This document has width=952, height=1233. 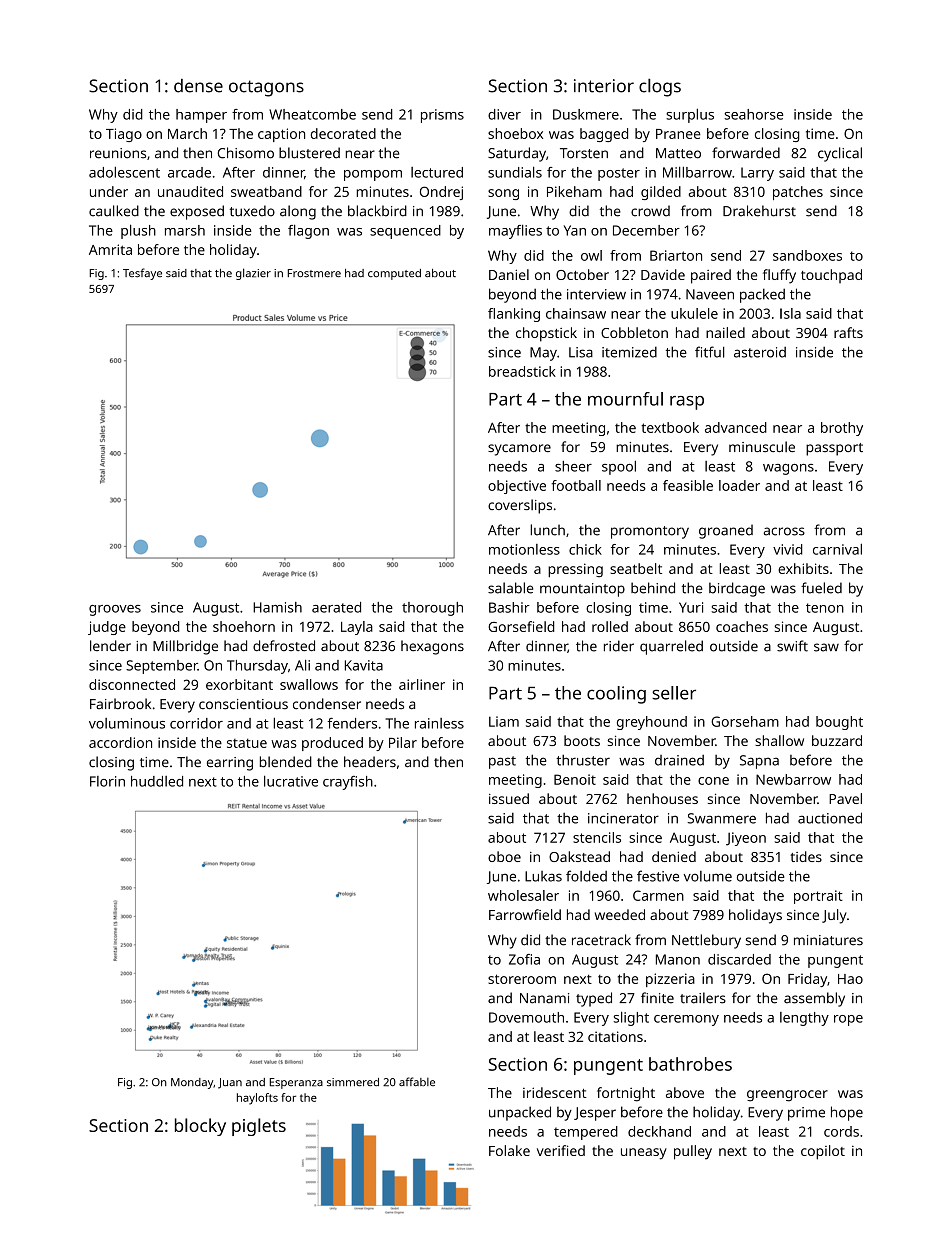 I want to click on seller, so click(x=674, y=693).
